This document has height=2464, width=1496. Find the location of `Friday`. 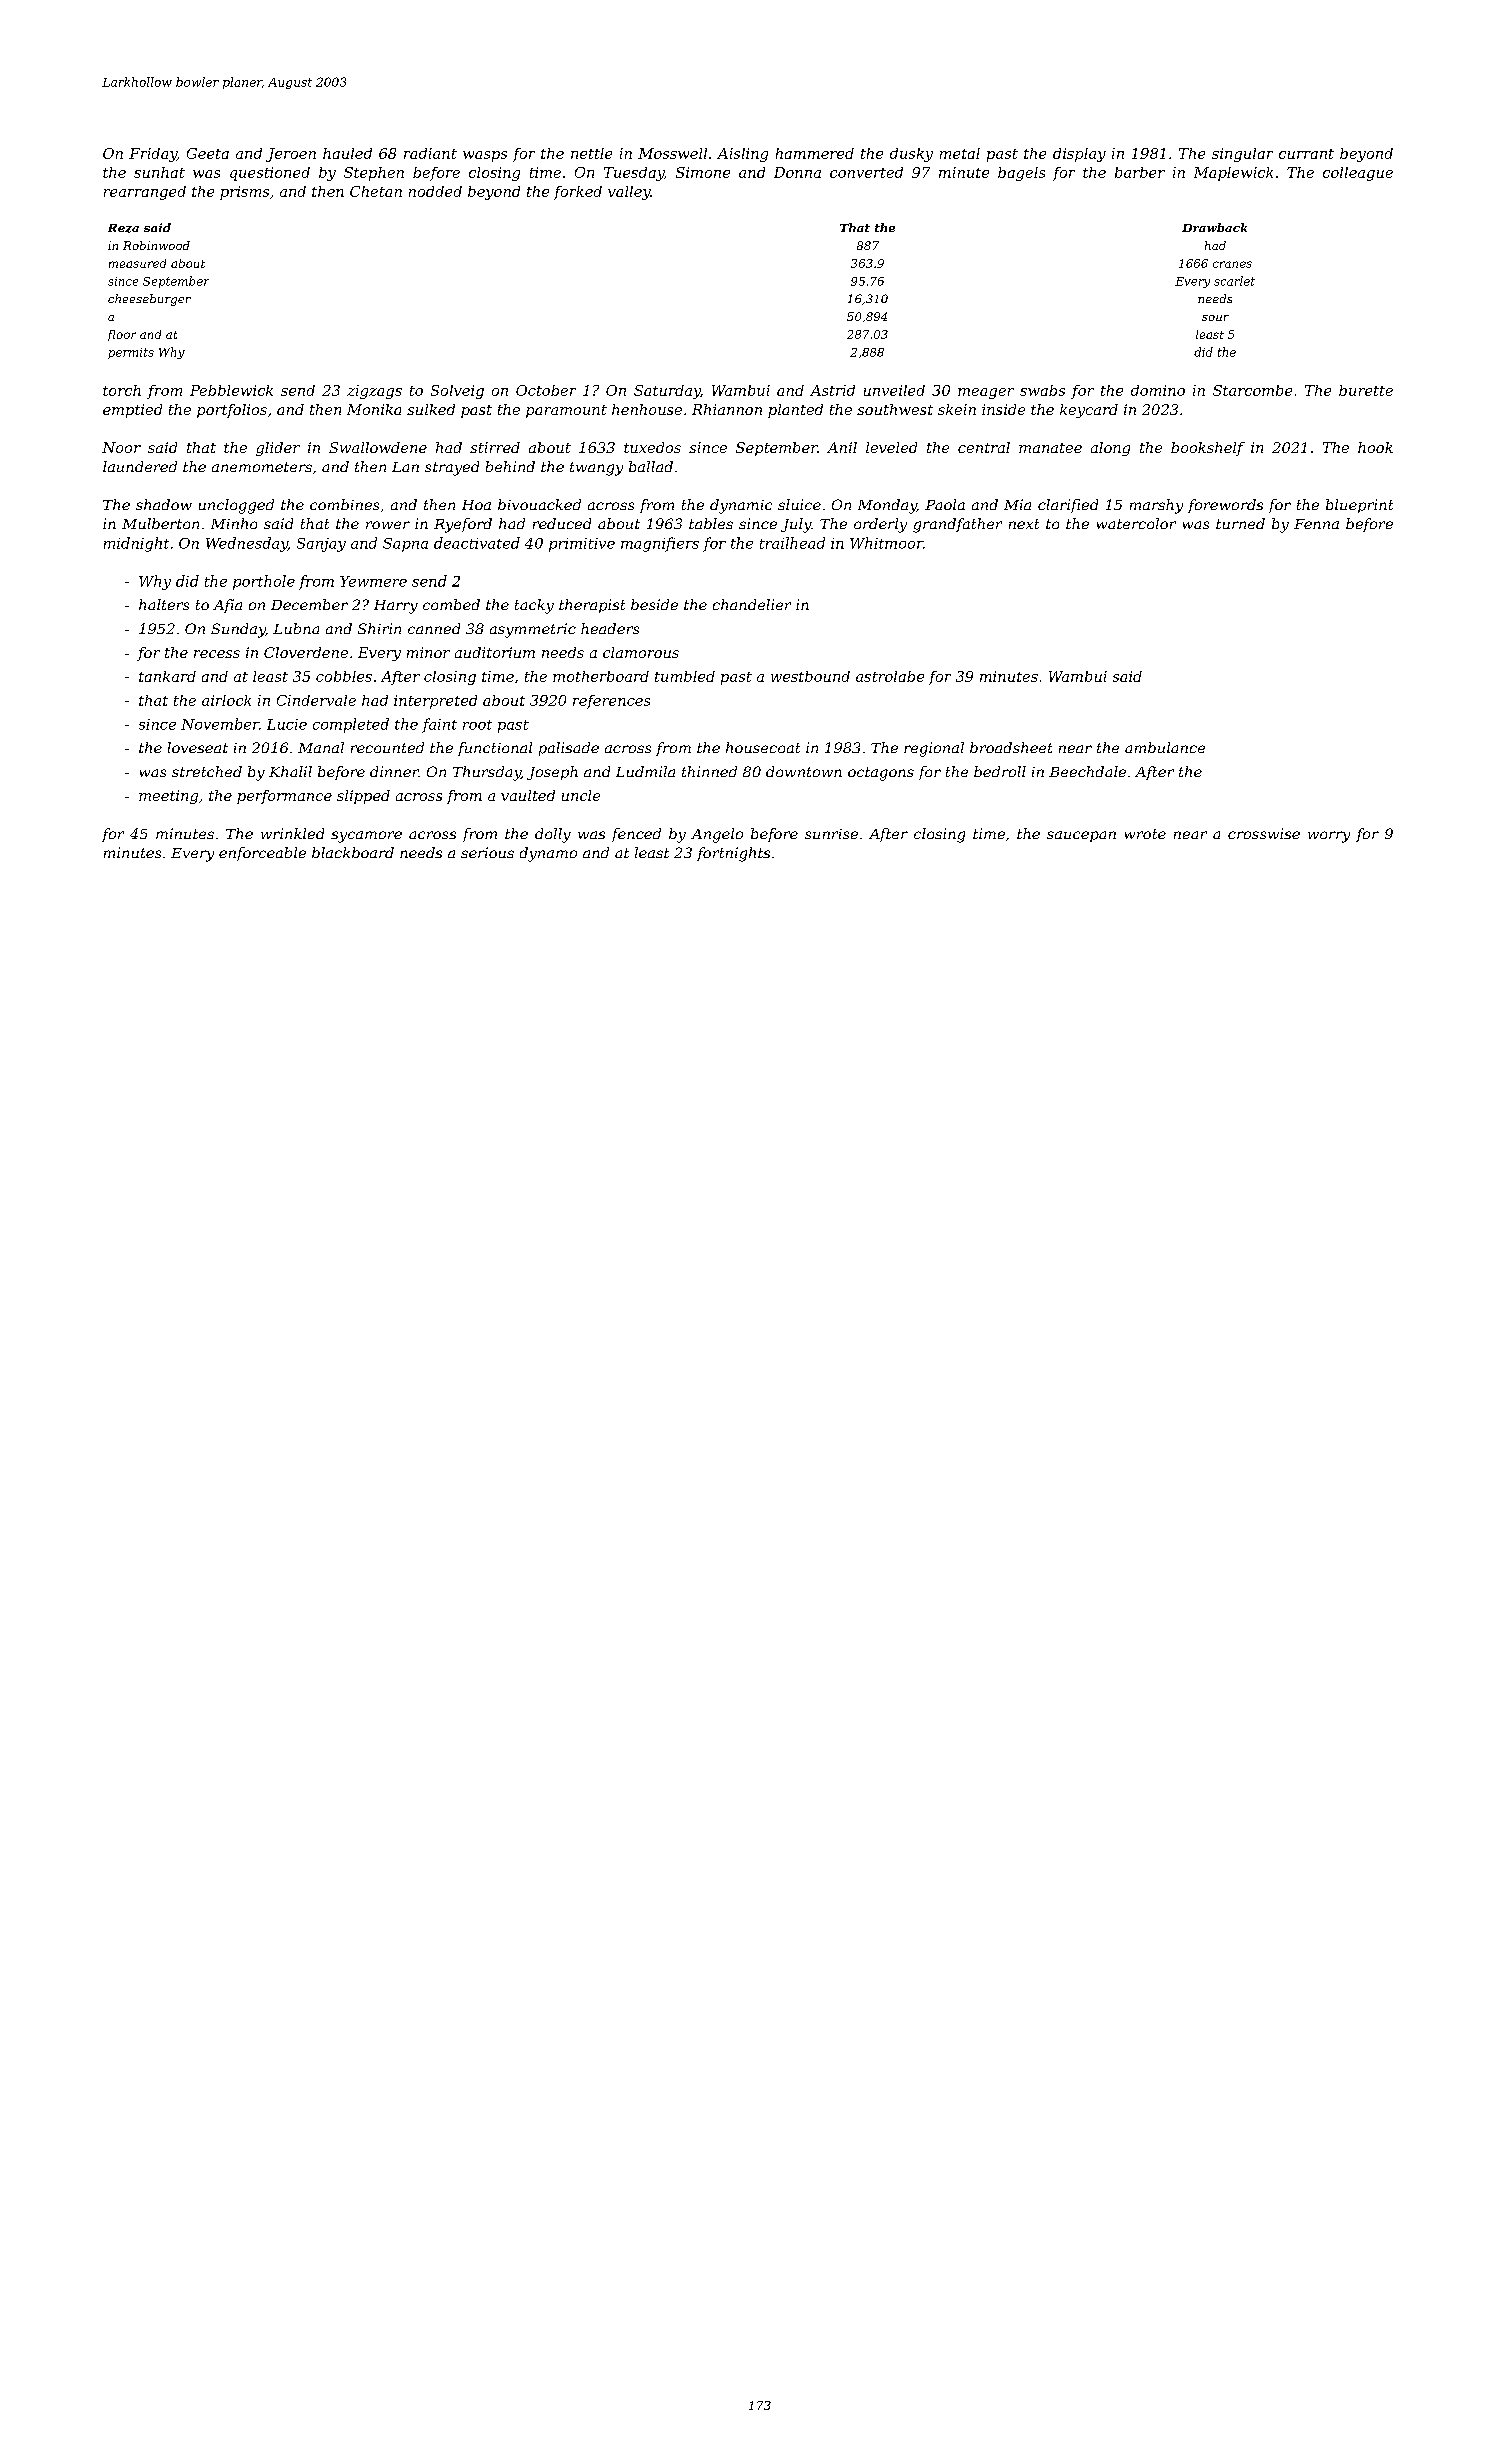

Friday is located at coordinates (153, 155).
